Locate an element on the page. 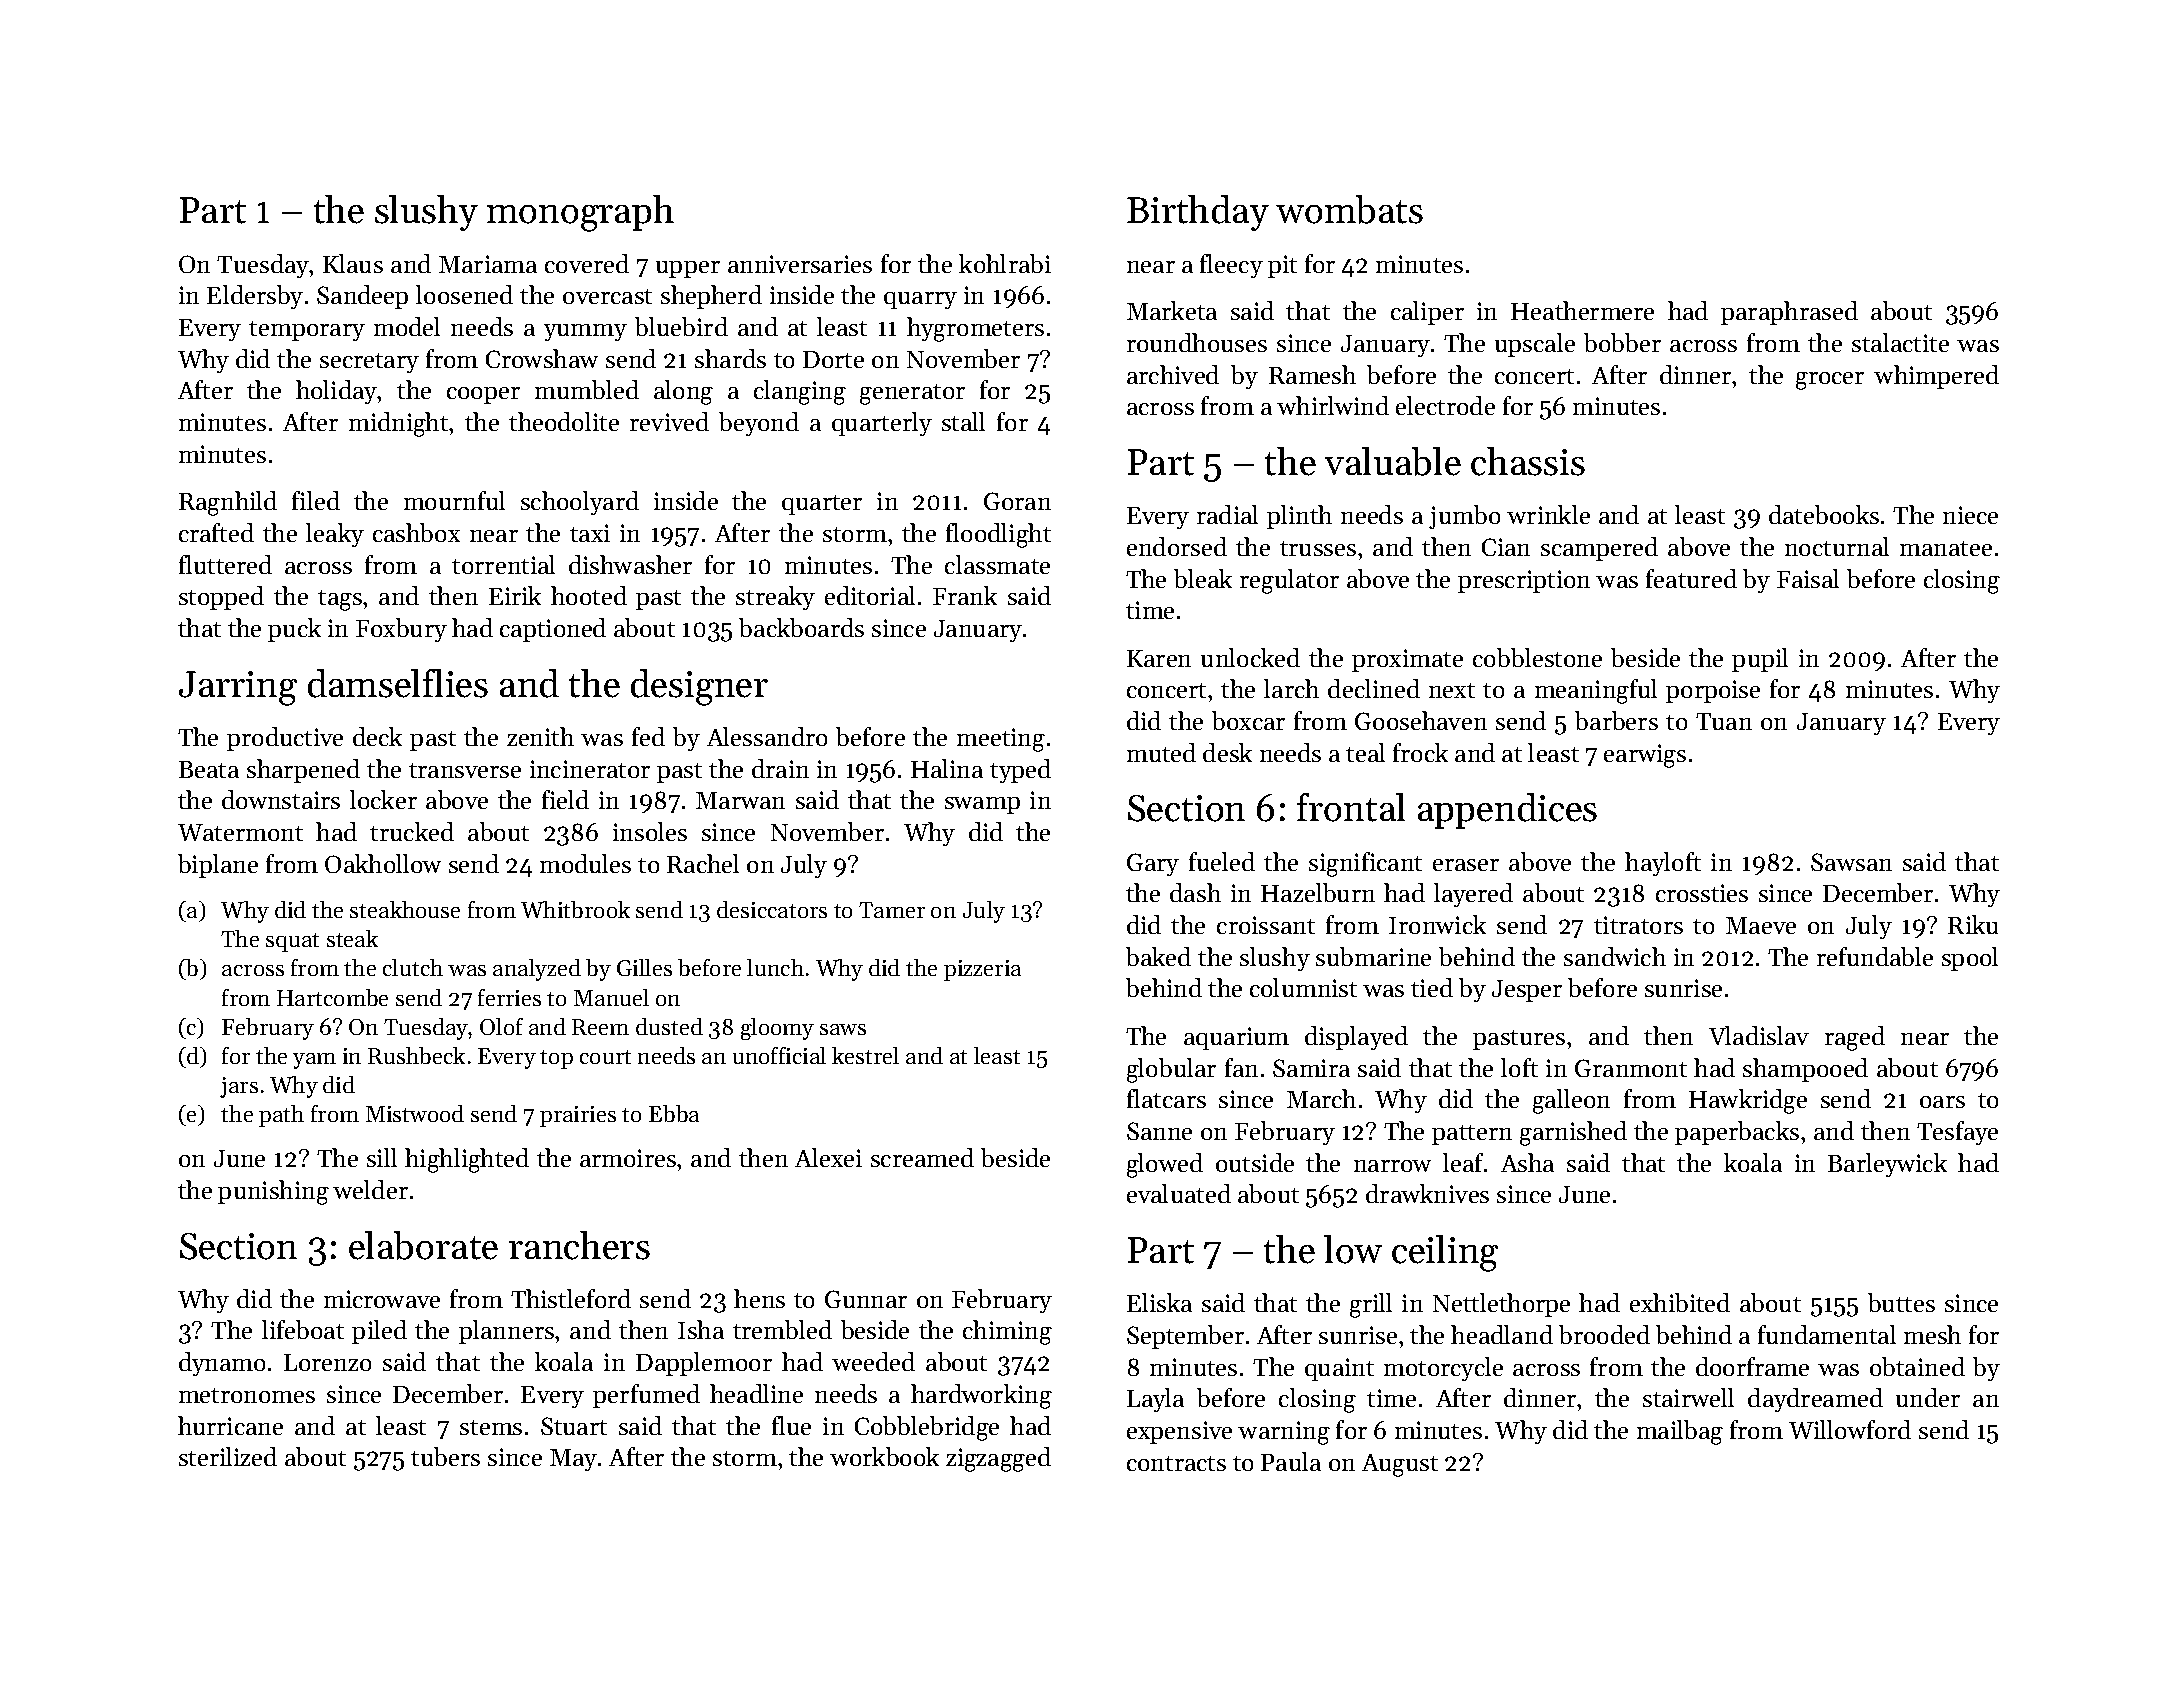 The height and width of the image is (1683, 2178). midnight is located at coordinates (398, 424).
